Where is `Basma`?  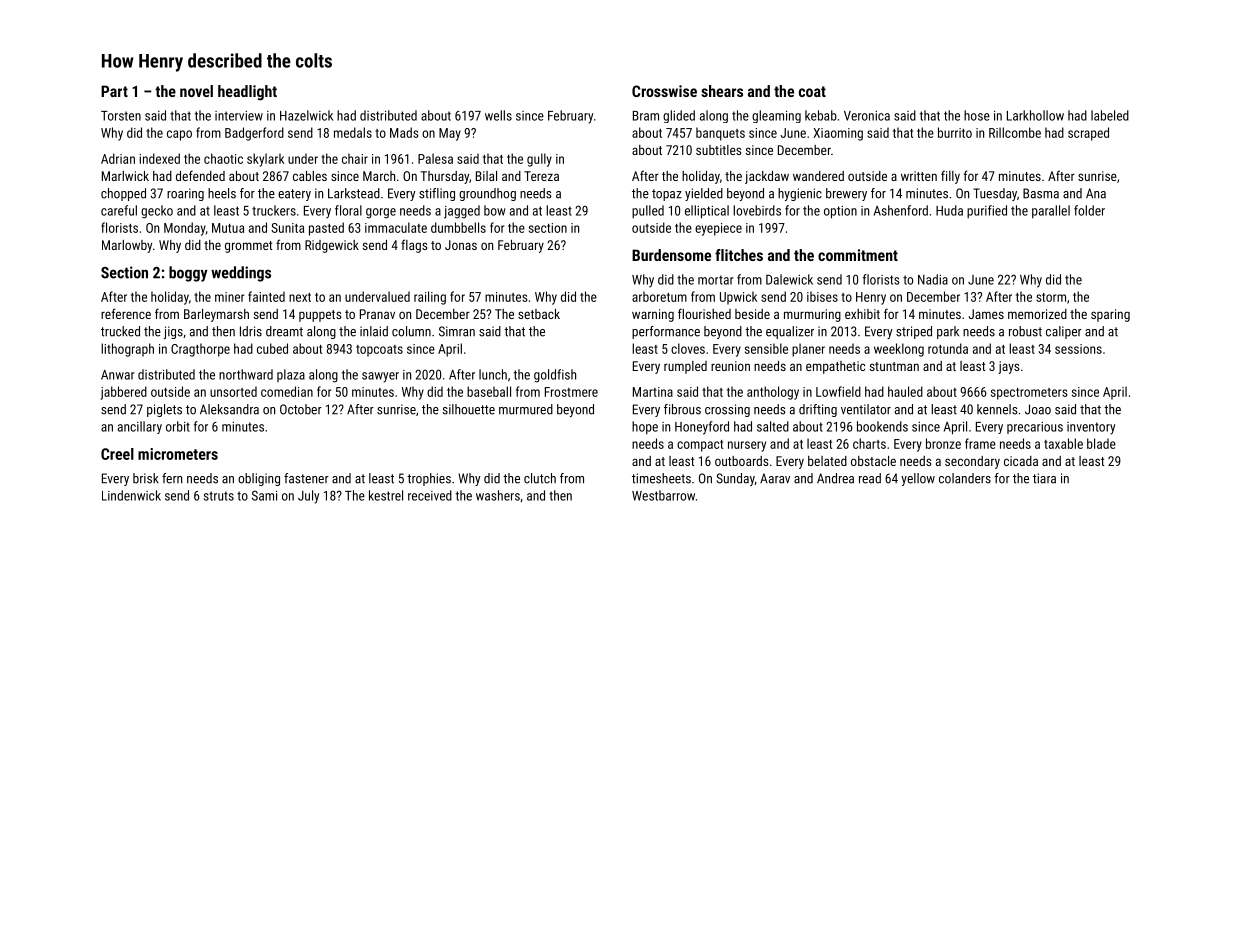
Basma is located at coordinates (1041, 193).
